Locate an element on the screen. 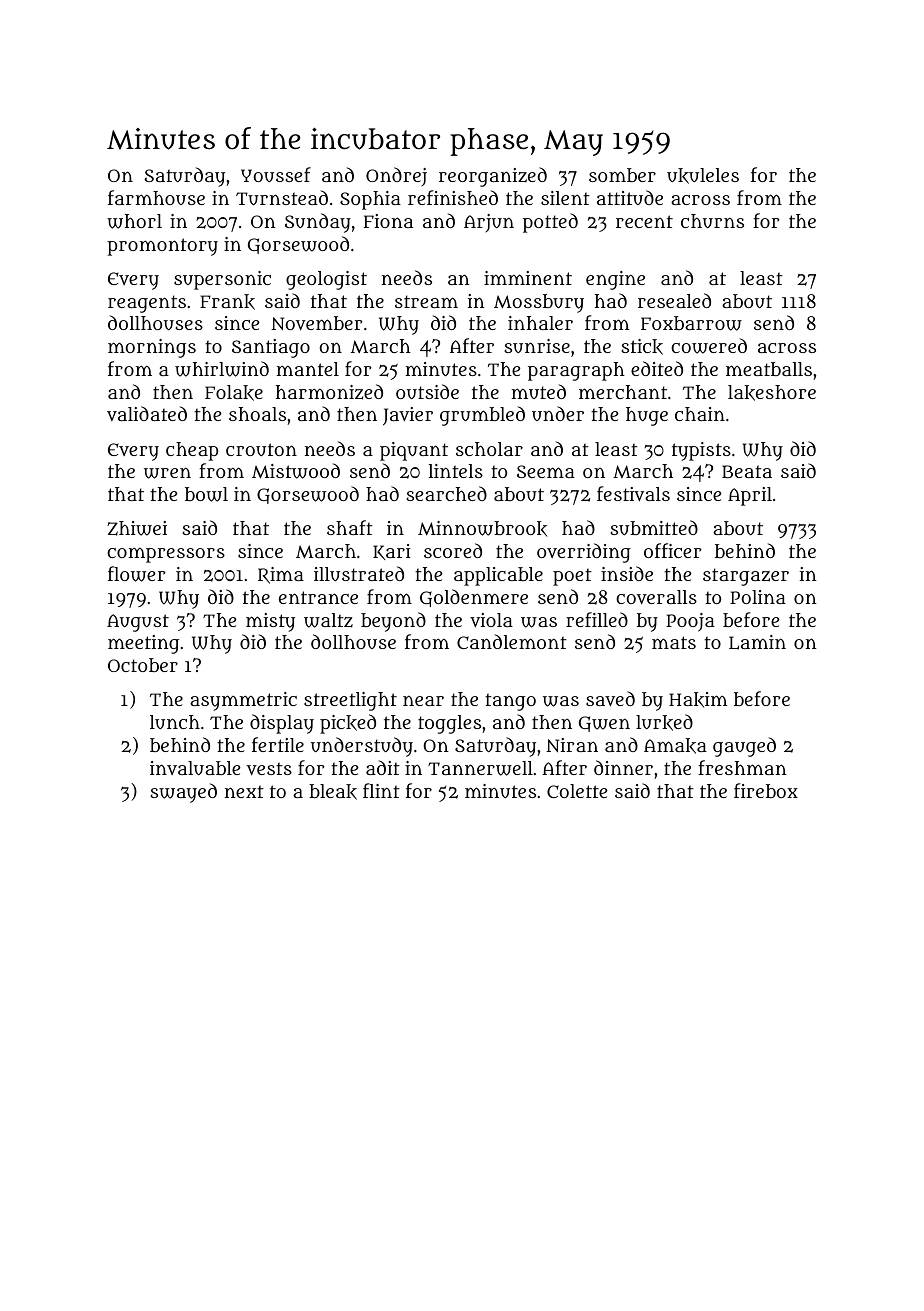 The width and height of the screenshot is (924, 1311). meeting is located at coordinates (143, 644).
